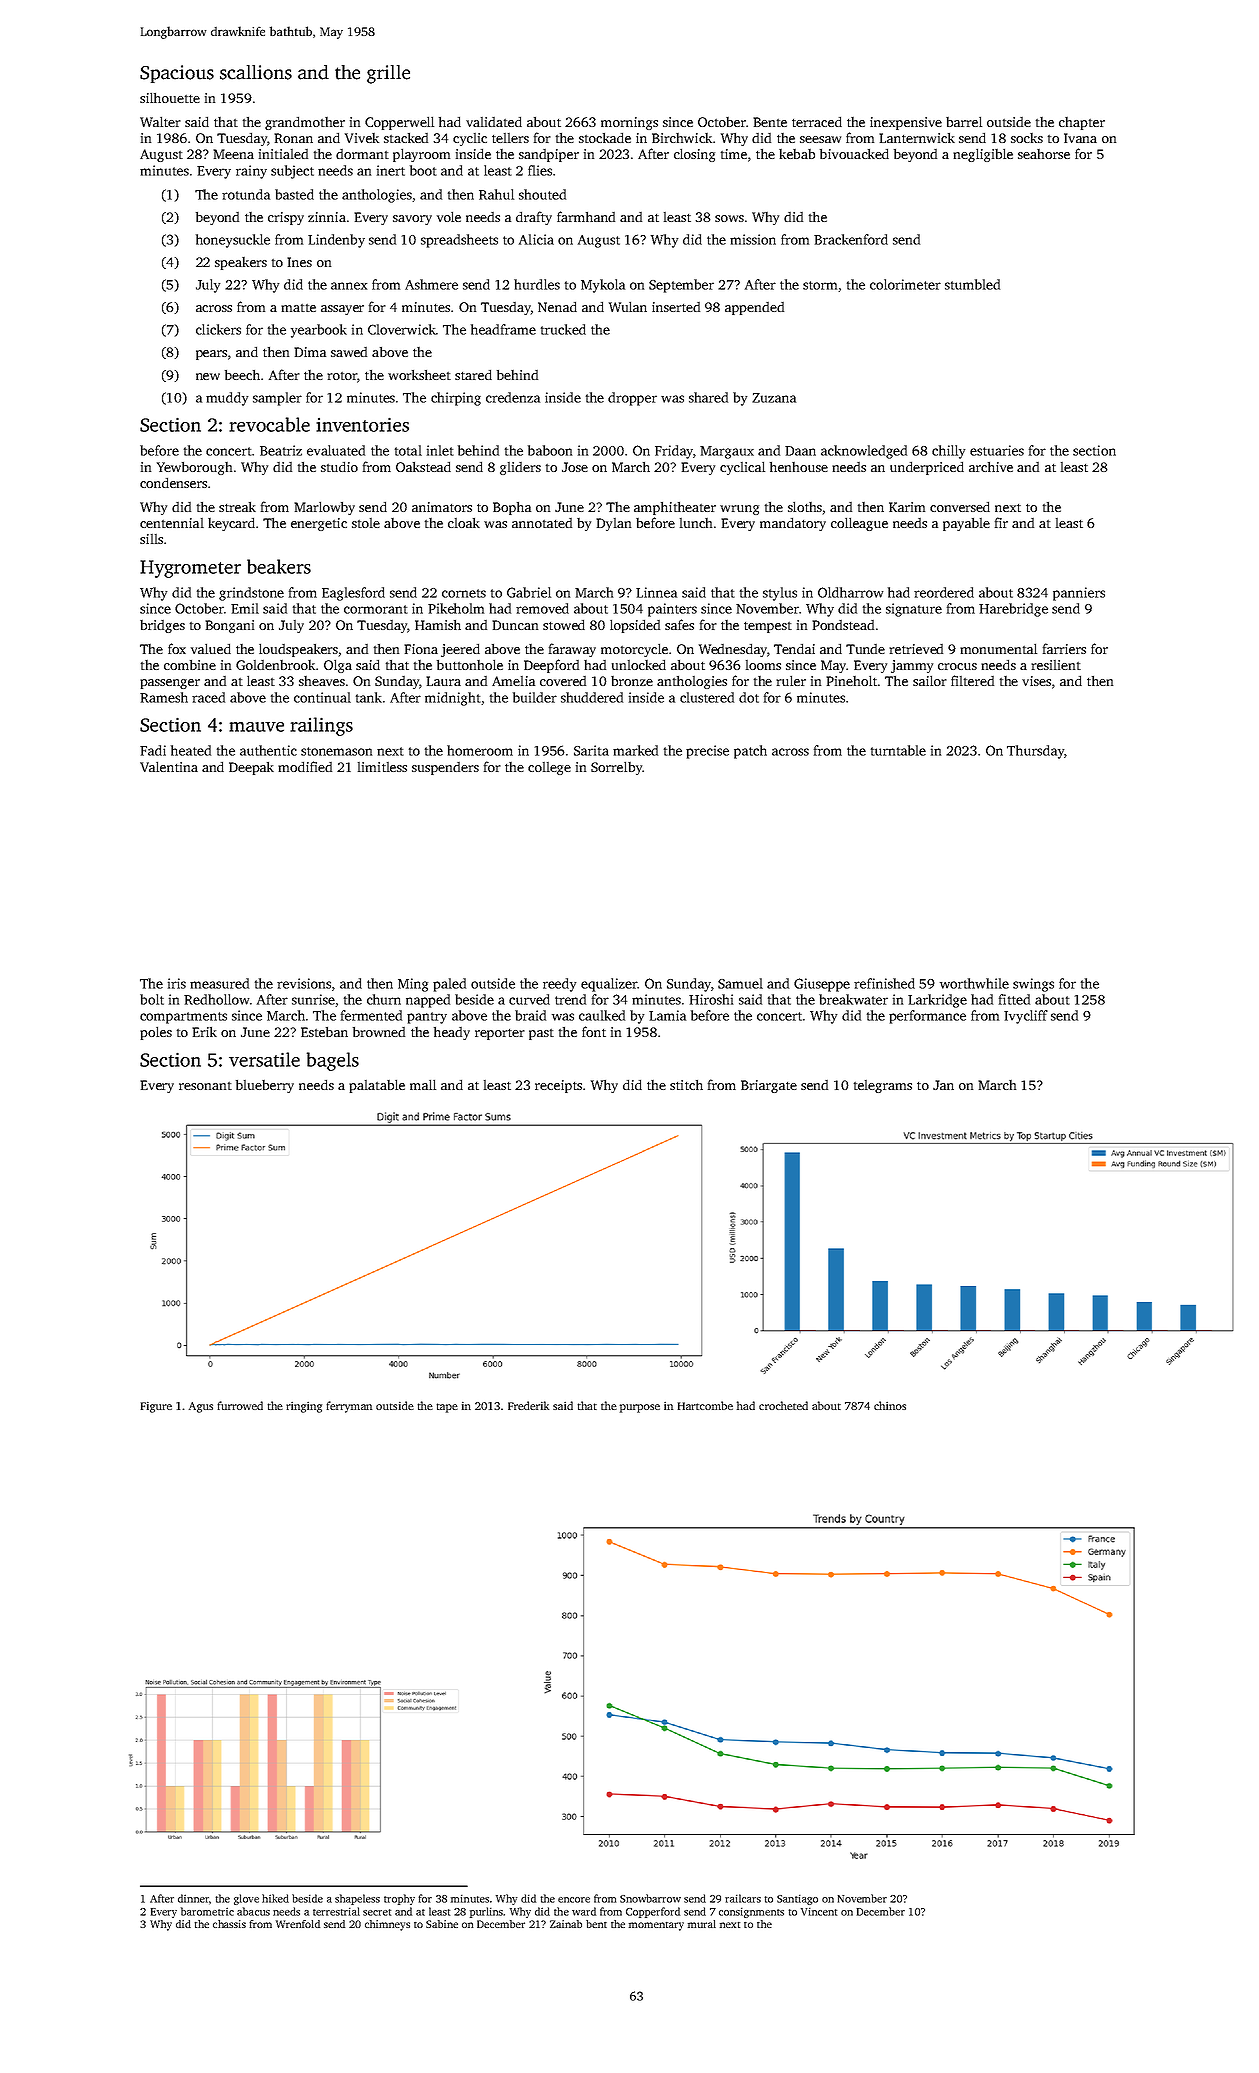  Describe the element at coordinates (387, 1925) in the page. I see `chimneys` at that location.
